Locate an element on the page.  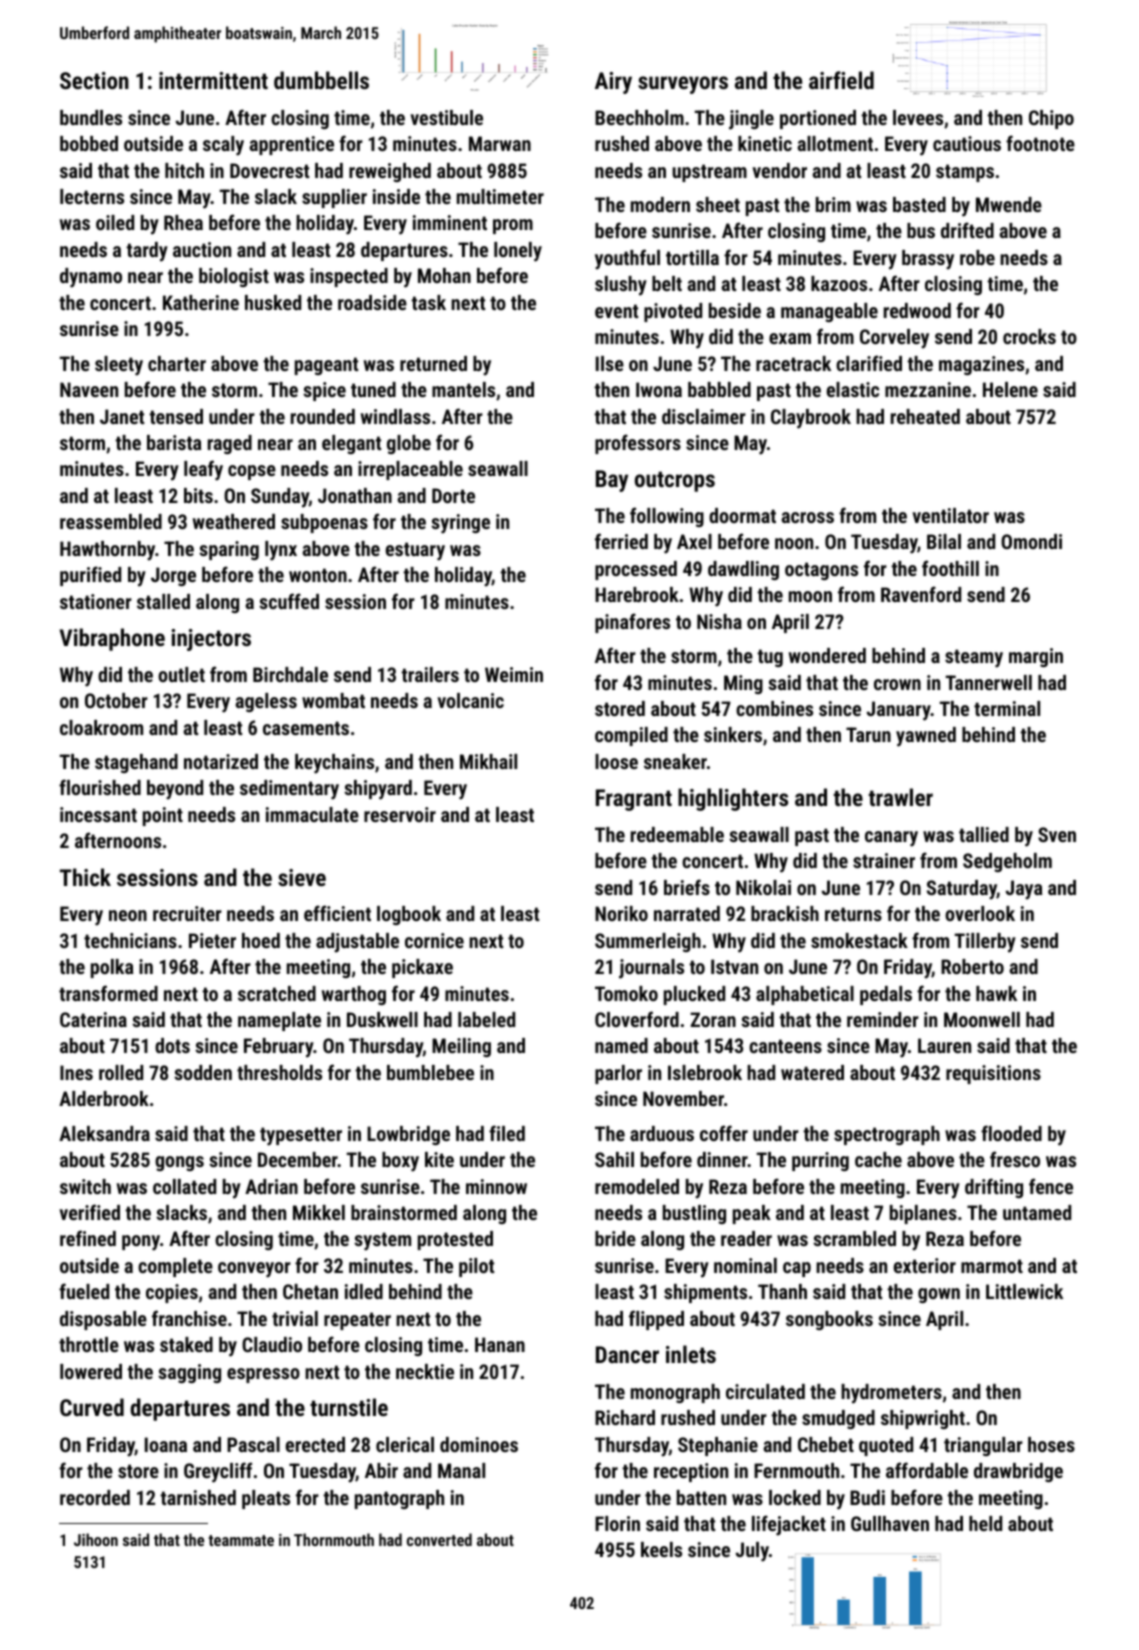
Airy is located at coordinates (613, 83).
